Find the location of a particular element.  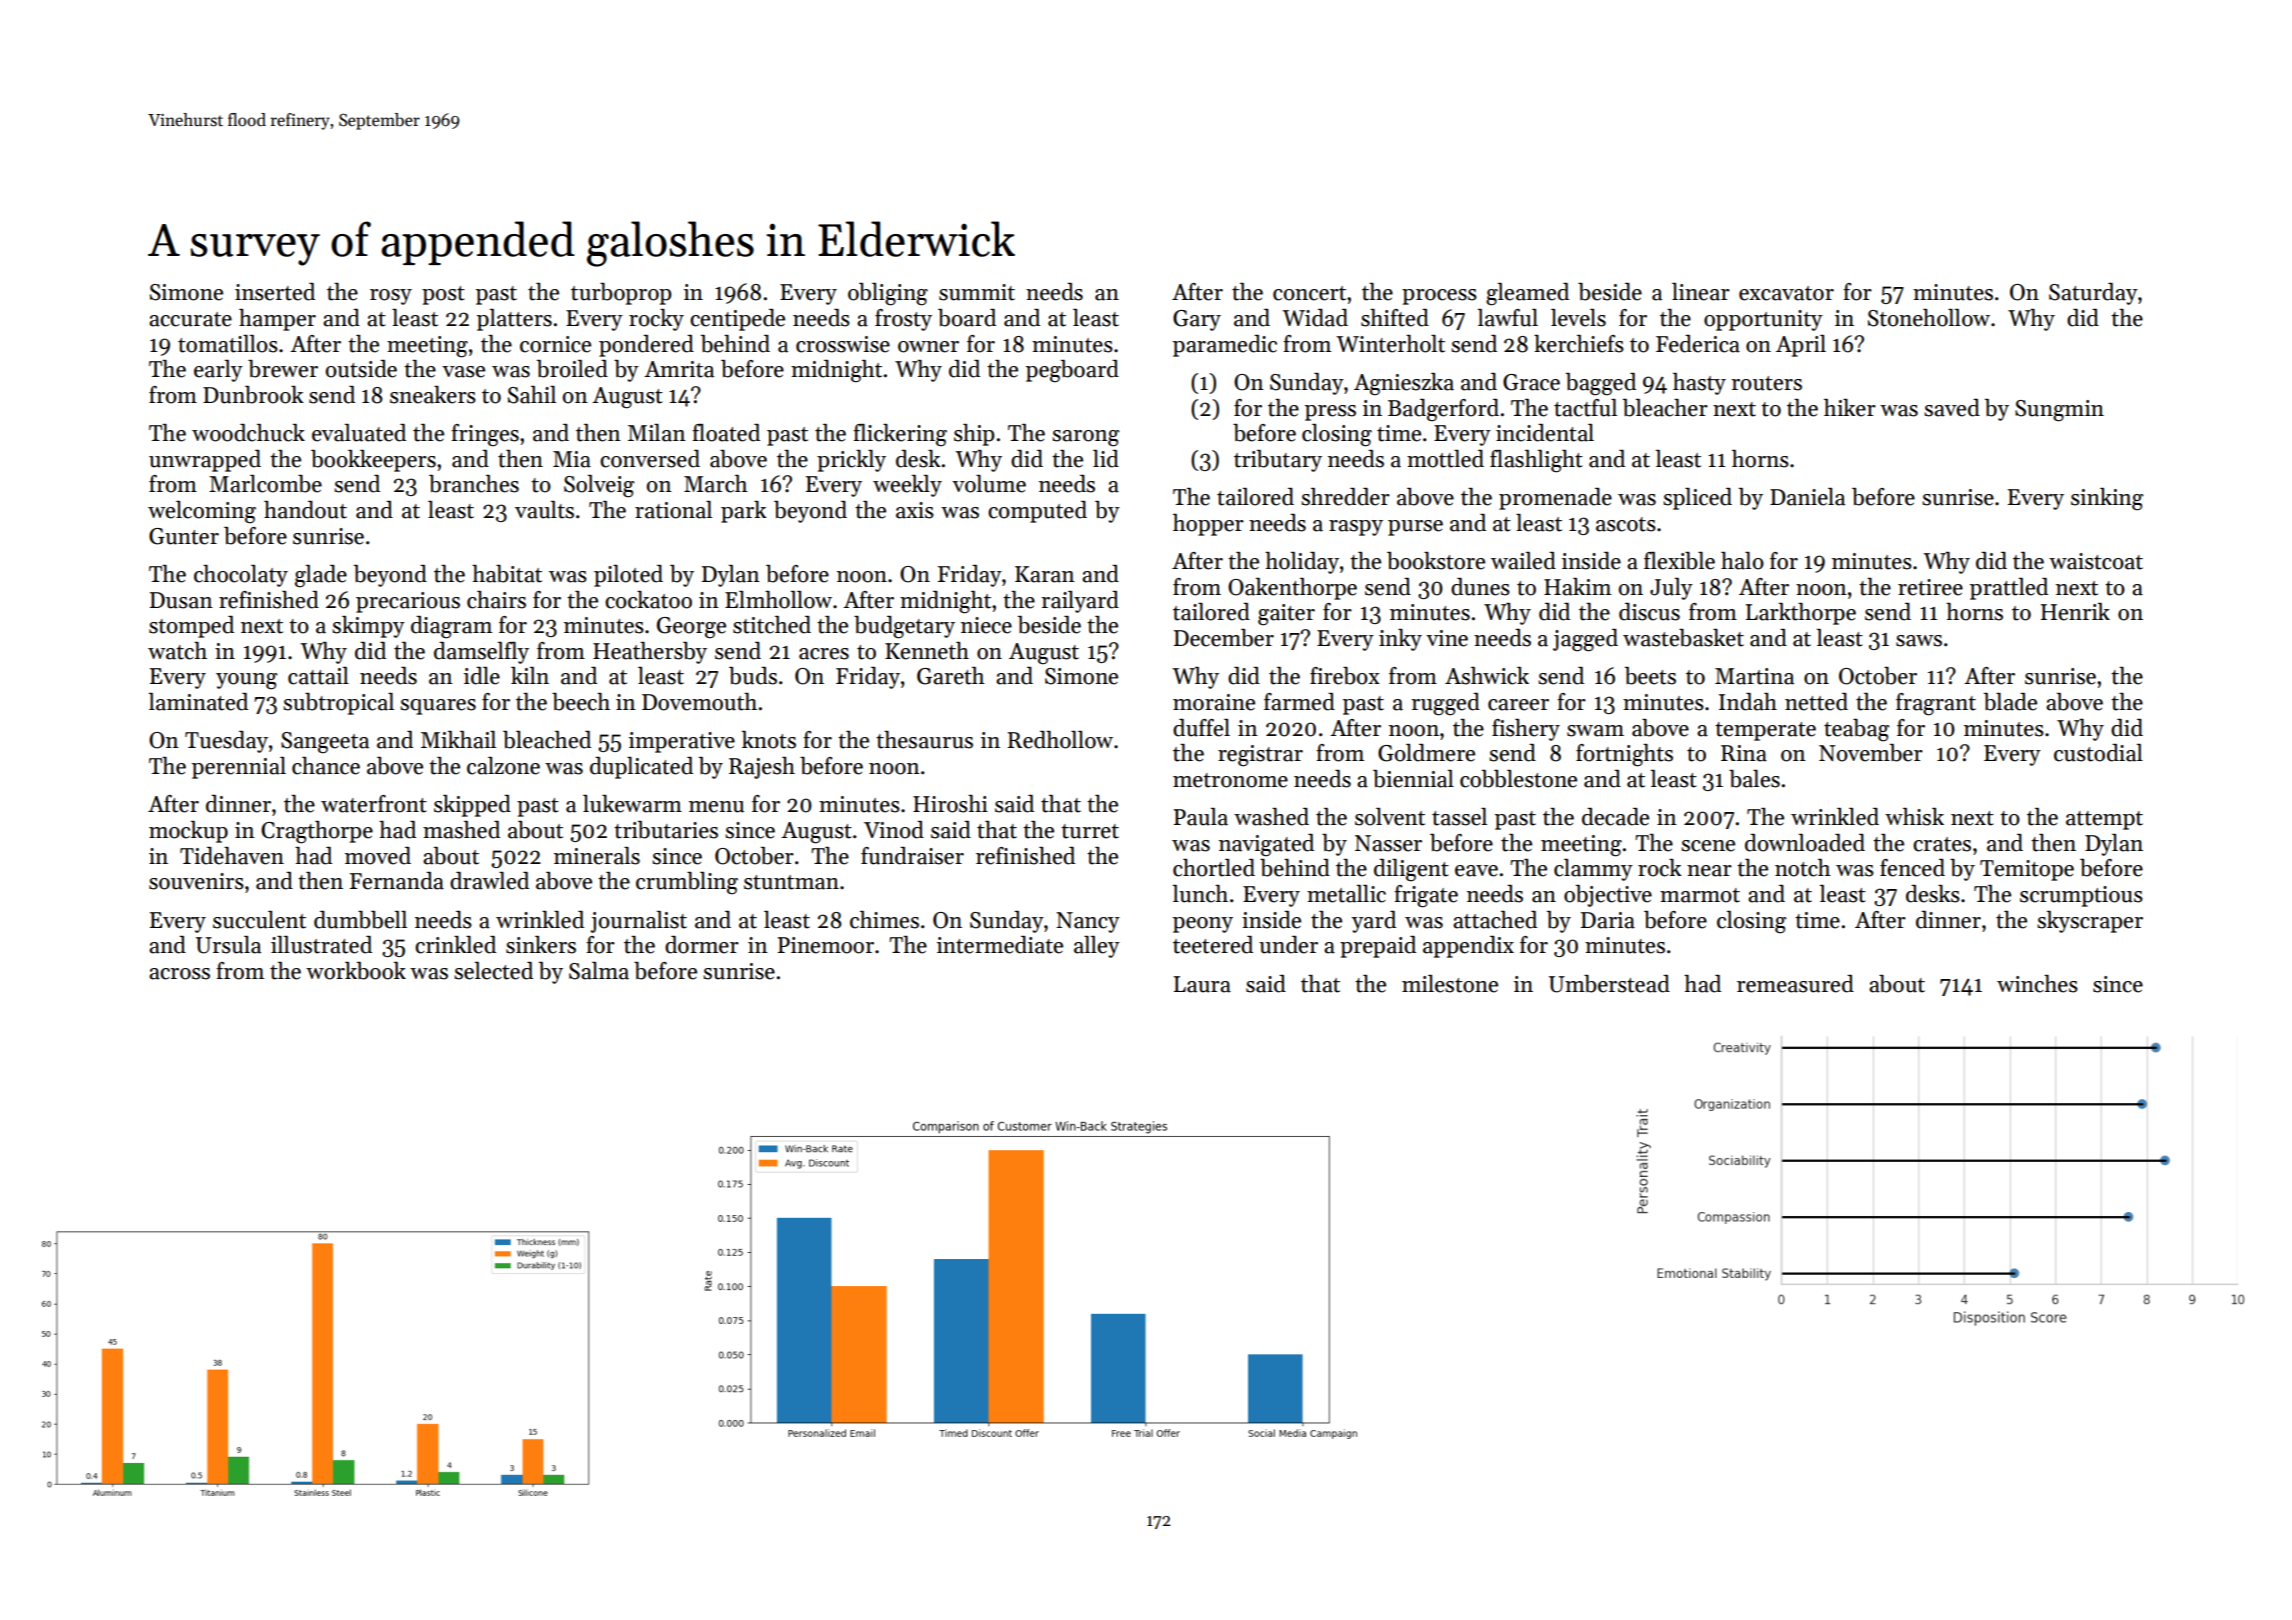

tomatillos is located at coordinates (228, 344).
